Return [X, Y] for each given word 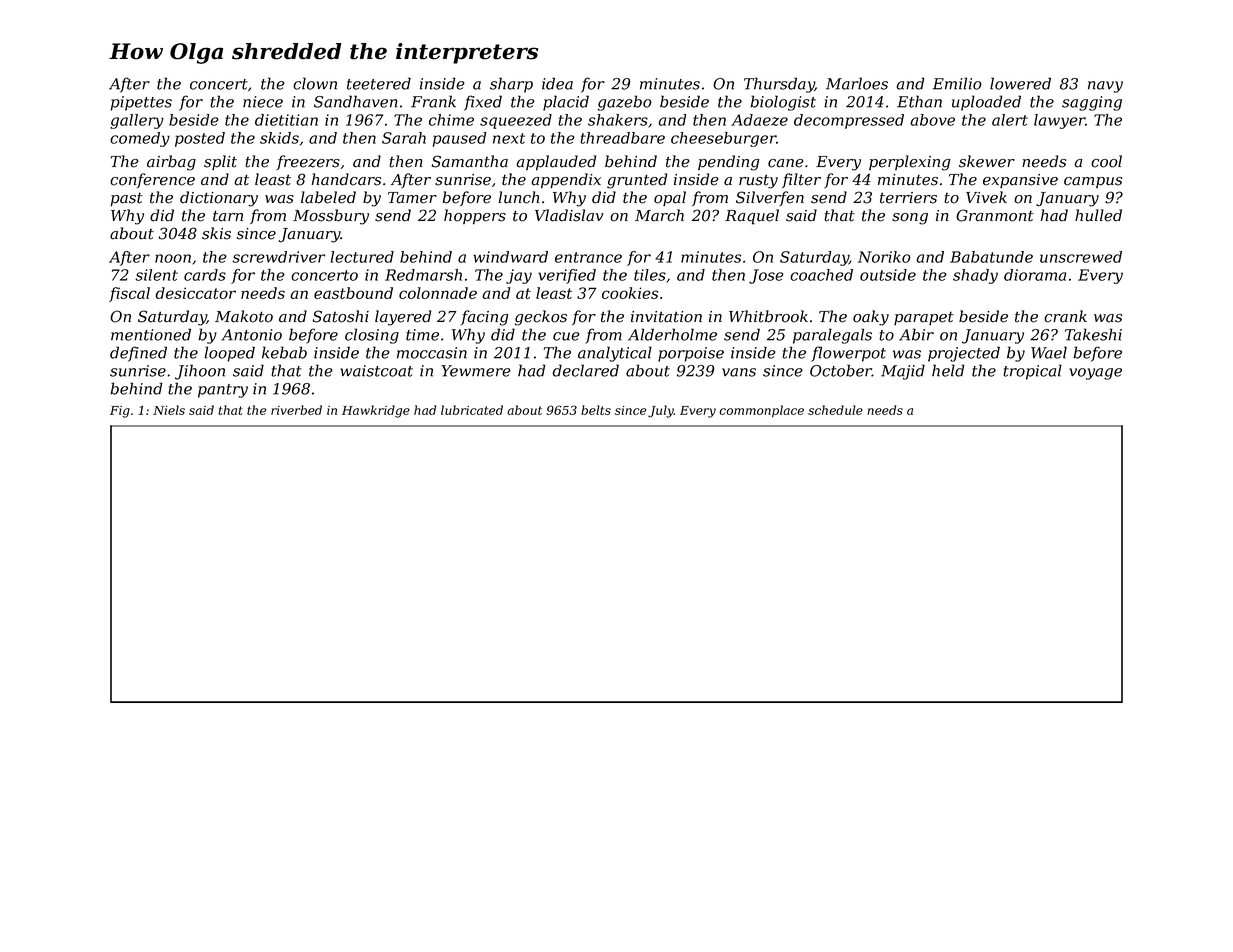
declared [585, 370]
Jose [766, 276]
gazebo [625, 103]
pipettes [141, 103]
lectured [362, 257]
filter [801, 180]
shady [975, 276]
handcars [346, 179]
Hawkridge [376, 411]
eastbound [353, 293]
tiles [650, 275]
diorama [1035, 275]
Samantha [470, 161]
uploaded [986, 103]
